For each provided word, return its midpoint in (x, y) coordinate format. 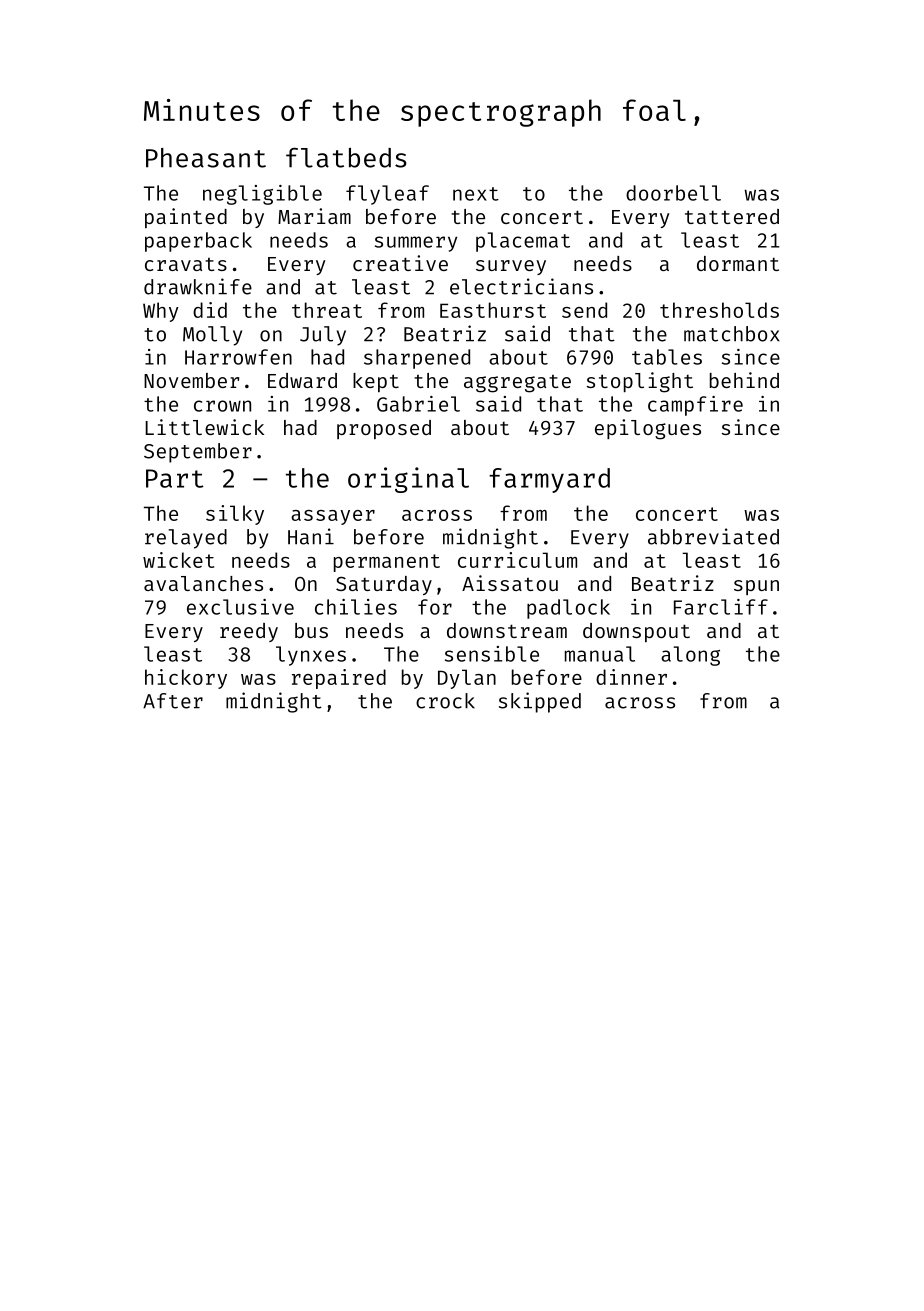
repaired (339, 679)
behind (744, 380)
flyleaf (387, 195)
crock (445, 701)
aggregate (517, 384)
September (198, 453)
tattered (732, 216)
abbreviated (713, 536)
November (191, 380)
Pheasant (206, 158)
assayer (333, 517)
